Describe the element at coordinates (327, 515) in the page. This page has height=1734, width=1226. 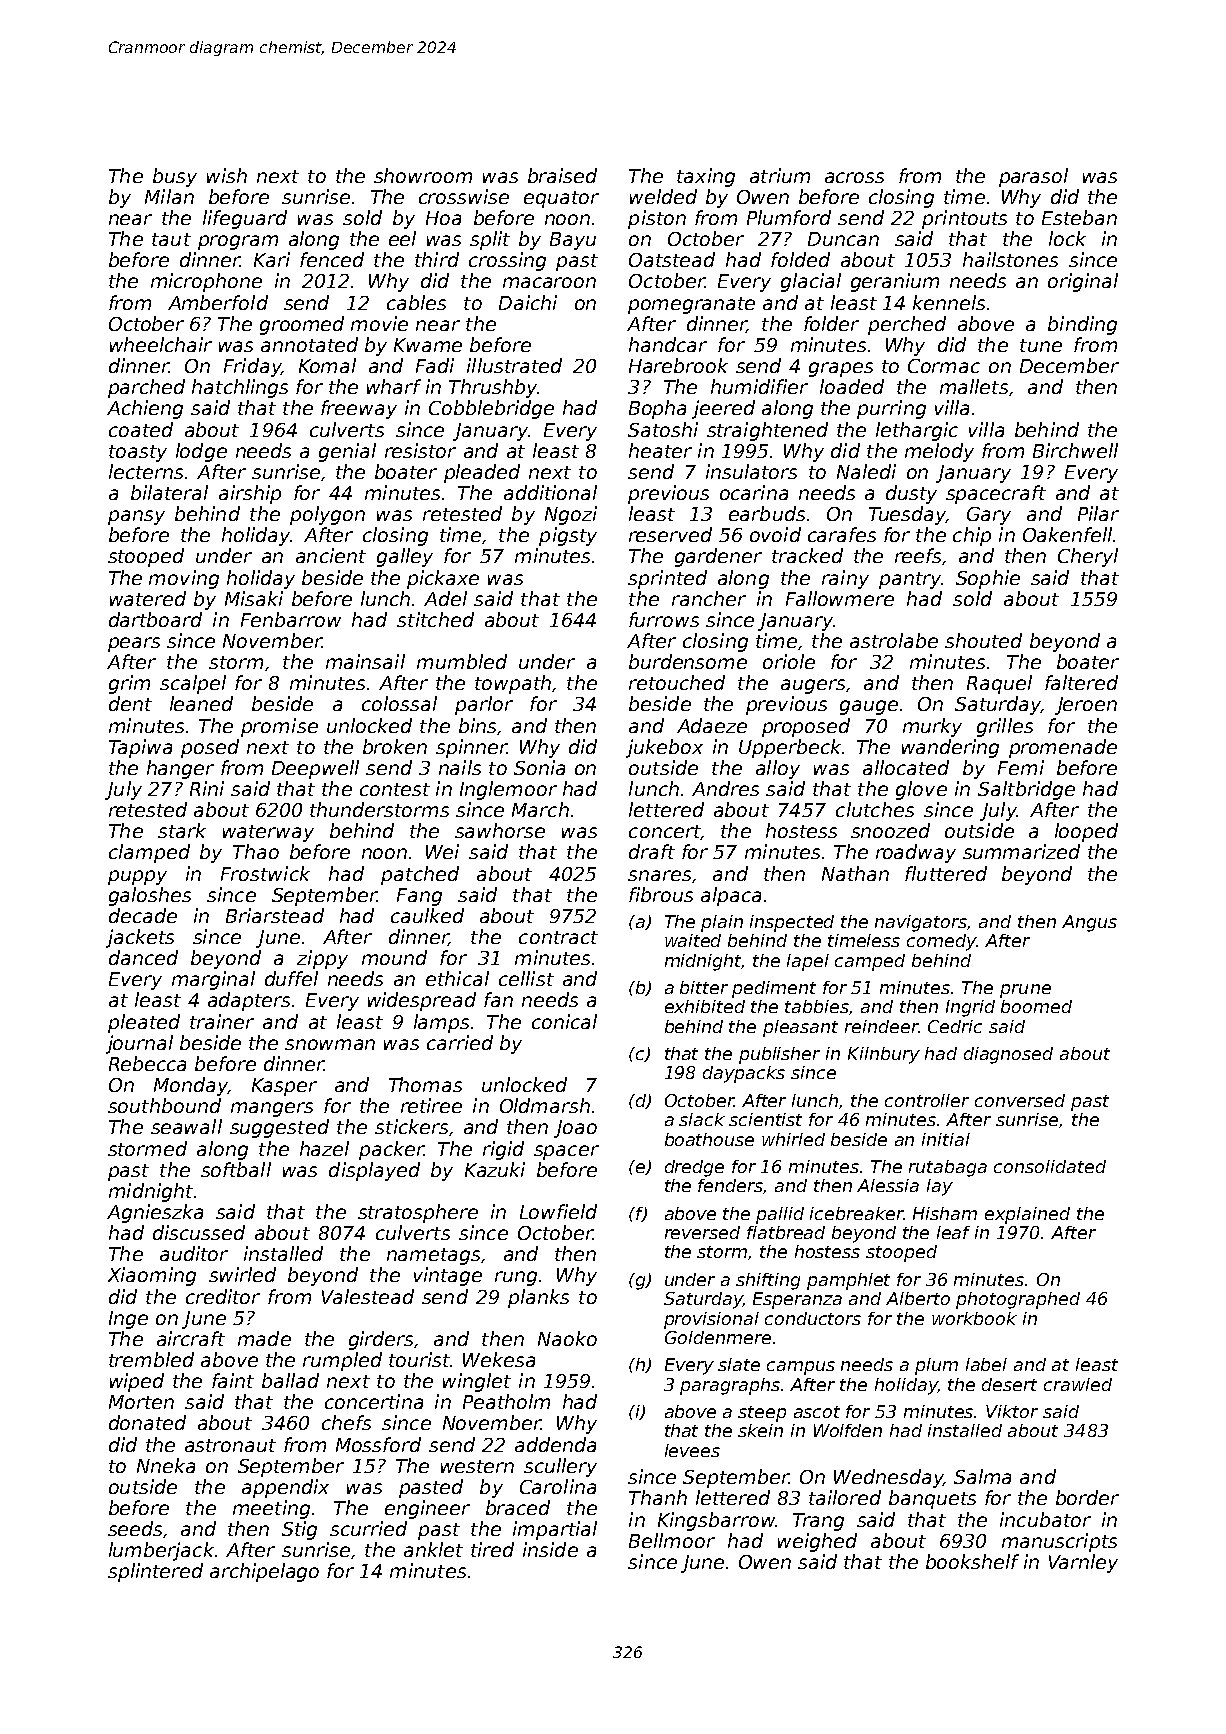
I see `polygon` at that location.
